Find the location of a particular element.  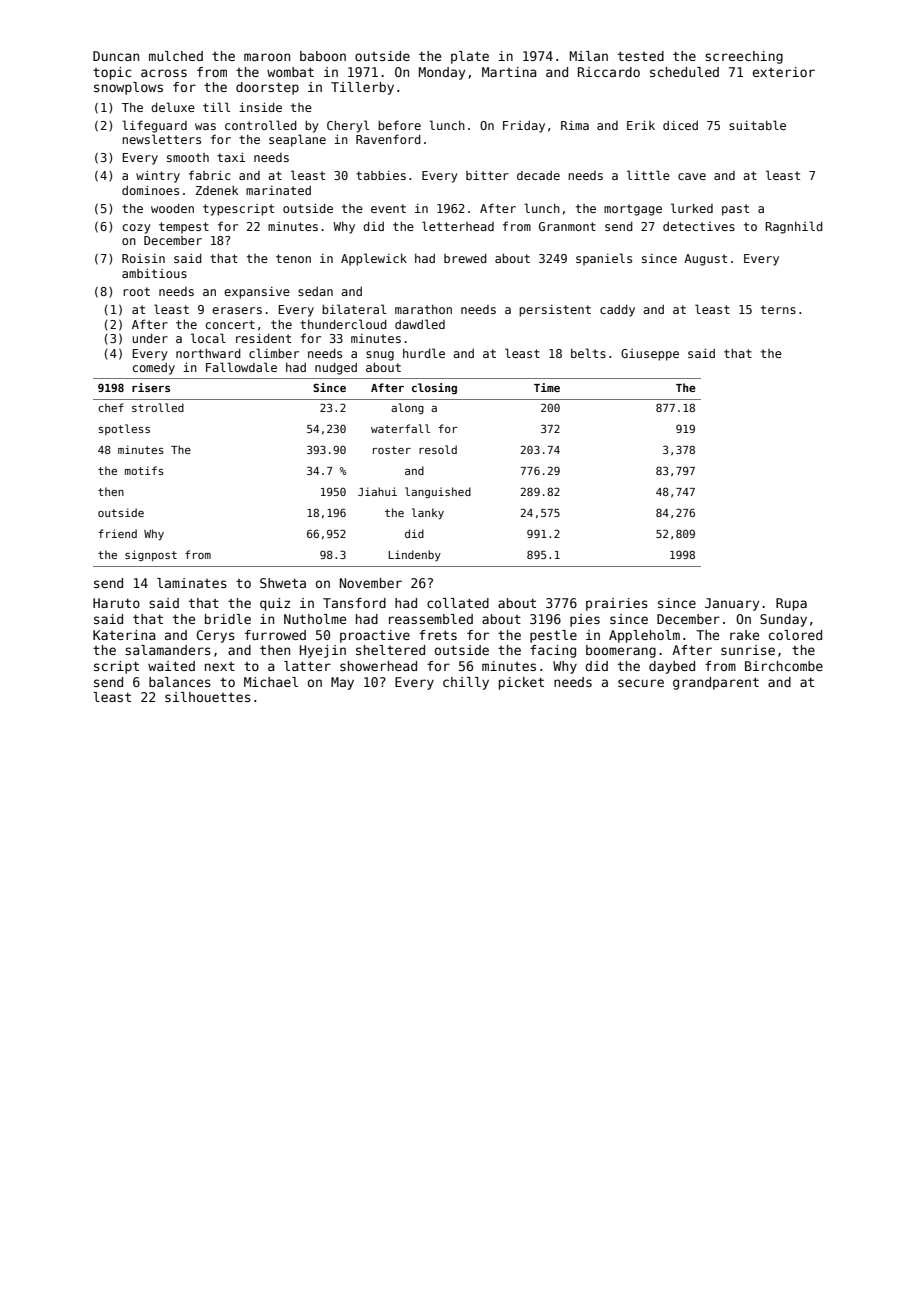

strolled is located at coordinates (158, 407).
